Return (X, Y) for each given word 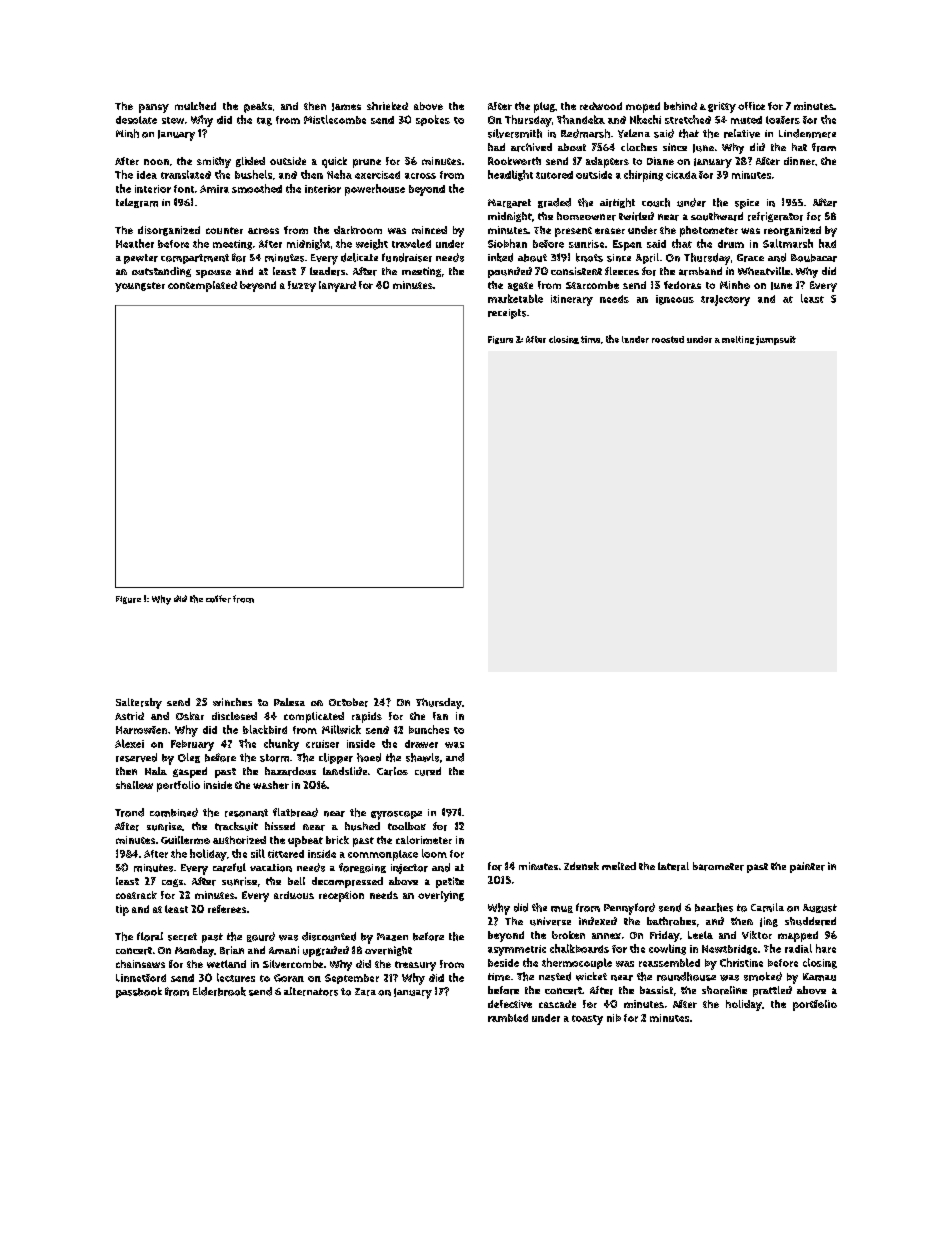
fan (440, 716)
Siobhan (507, 243)
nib (614, 1018)
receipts (507, 314)
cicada (681, 175)
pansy (154, 108)
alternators (311, 991)
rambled (508, 1018)
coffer (218, 599)
